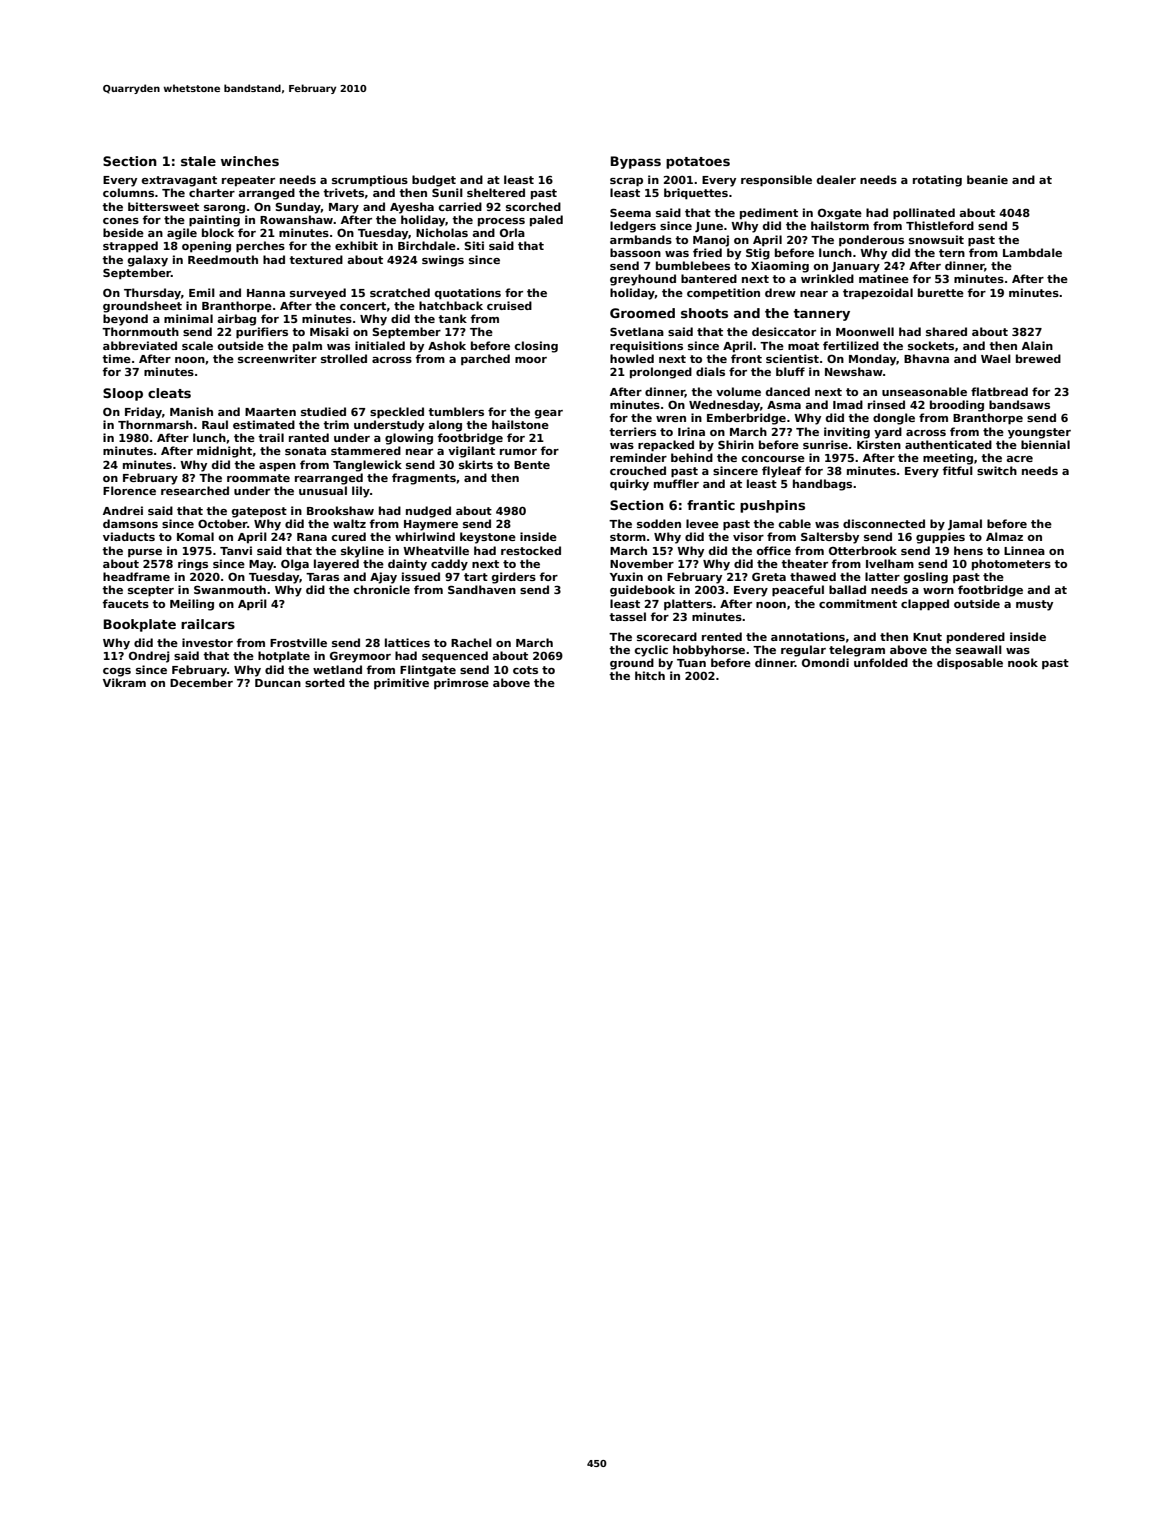 This screenshot has height=1519, width=1174. What do you see at coordinates (987, 179) in the screenshot?
I see `beanie` at bounding box center [987, 179].
